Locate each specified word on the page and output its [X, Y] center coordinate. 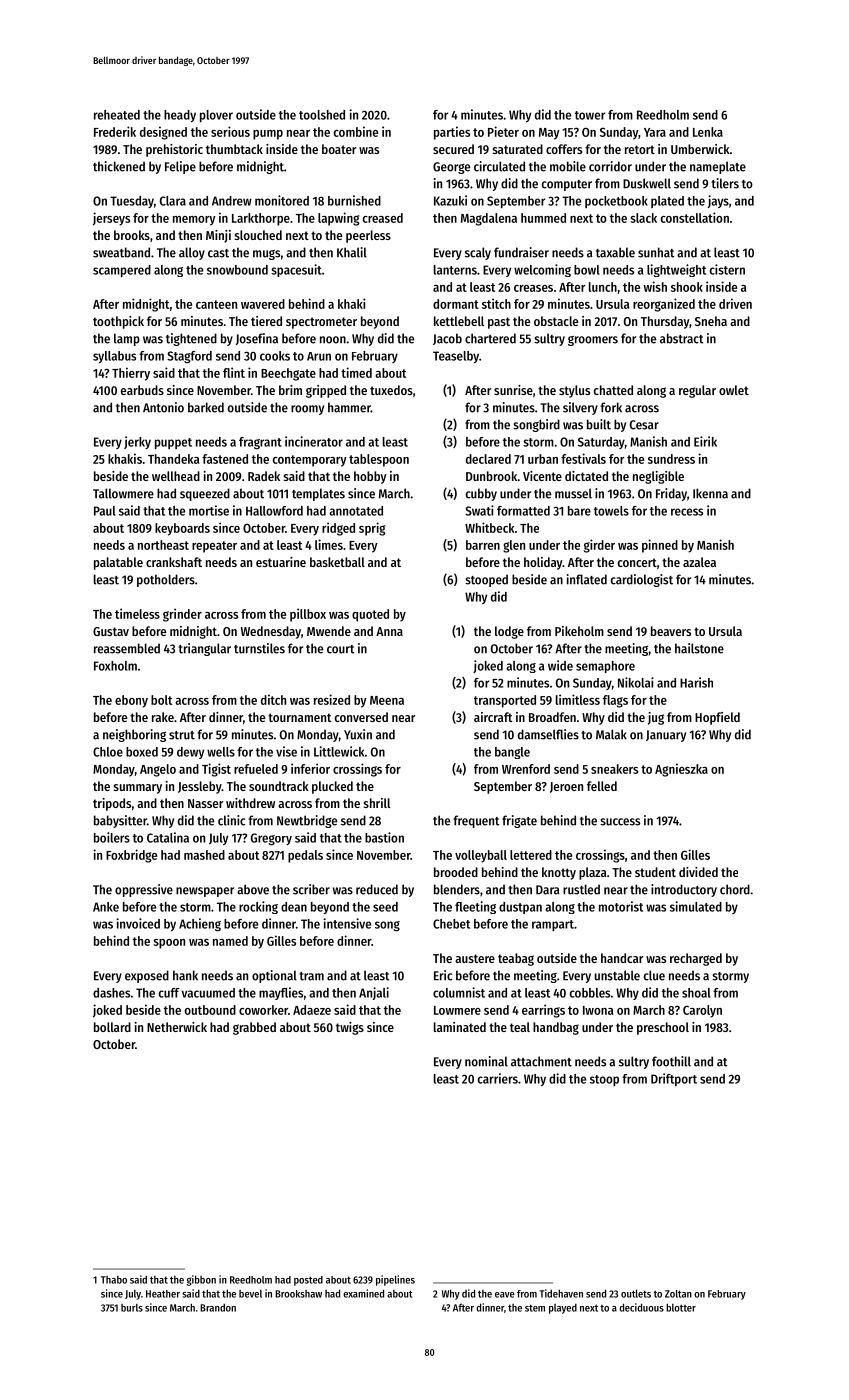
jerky [137, 442]
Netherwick [177, 1027]
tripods [112, 804]
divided [698, 872]
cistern [727, 269]
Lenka [708, 132]
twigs [350, 1028]
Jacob [447, 339]
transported [505, 701]
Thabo [114, 1280]
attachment [541, 1061]
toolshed [322, 115]
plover [216, 116]
